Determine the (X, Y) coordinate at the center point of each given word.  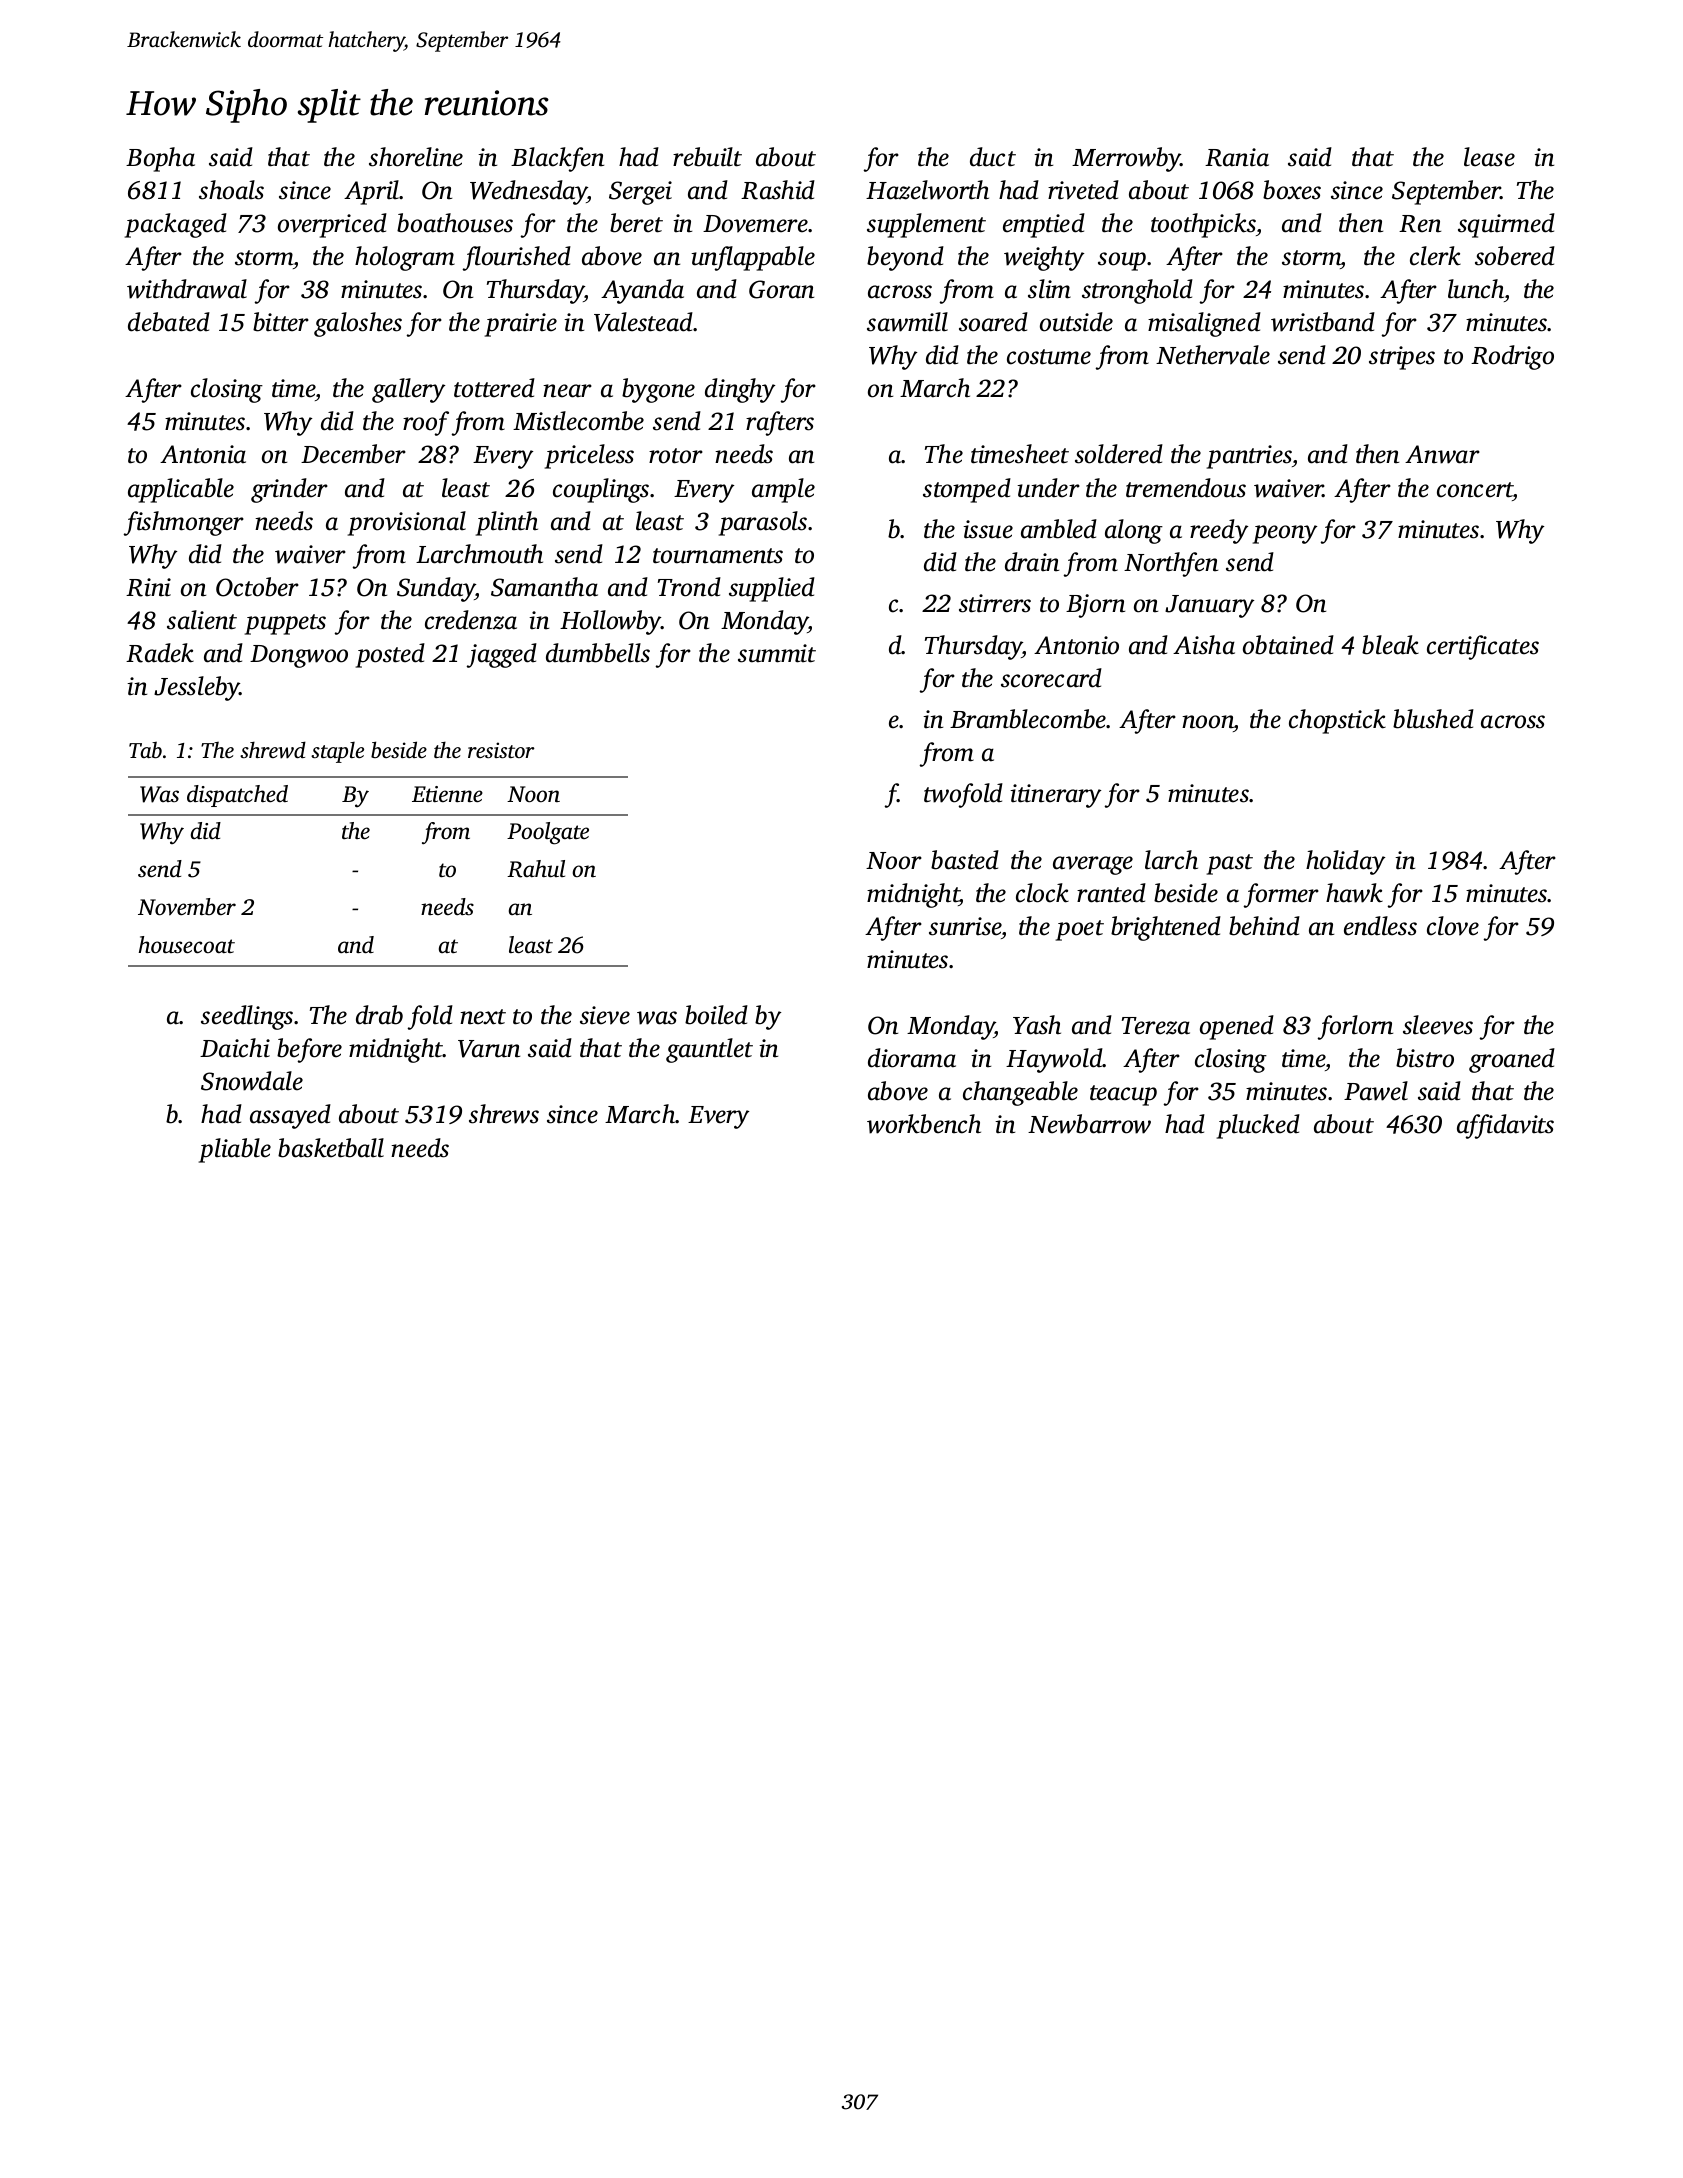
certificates (1483, 647)
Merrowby (1126, 159)
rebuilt (707, 157)
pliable (235, 1150)
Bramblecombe (1028, 719)
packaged (176, 225)
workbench (924, 1124)
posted (390, 655)
